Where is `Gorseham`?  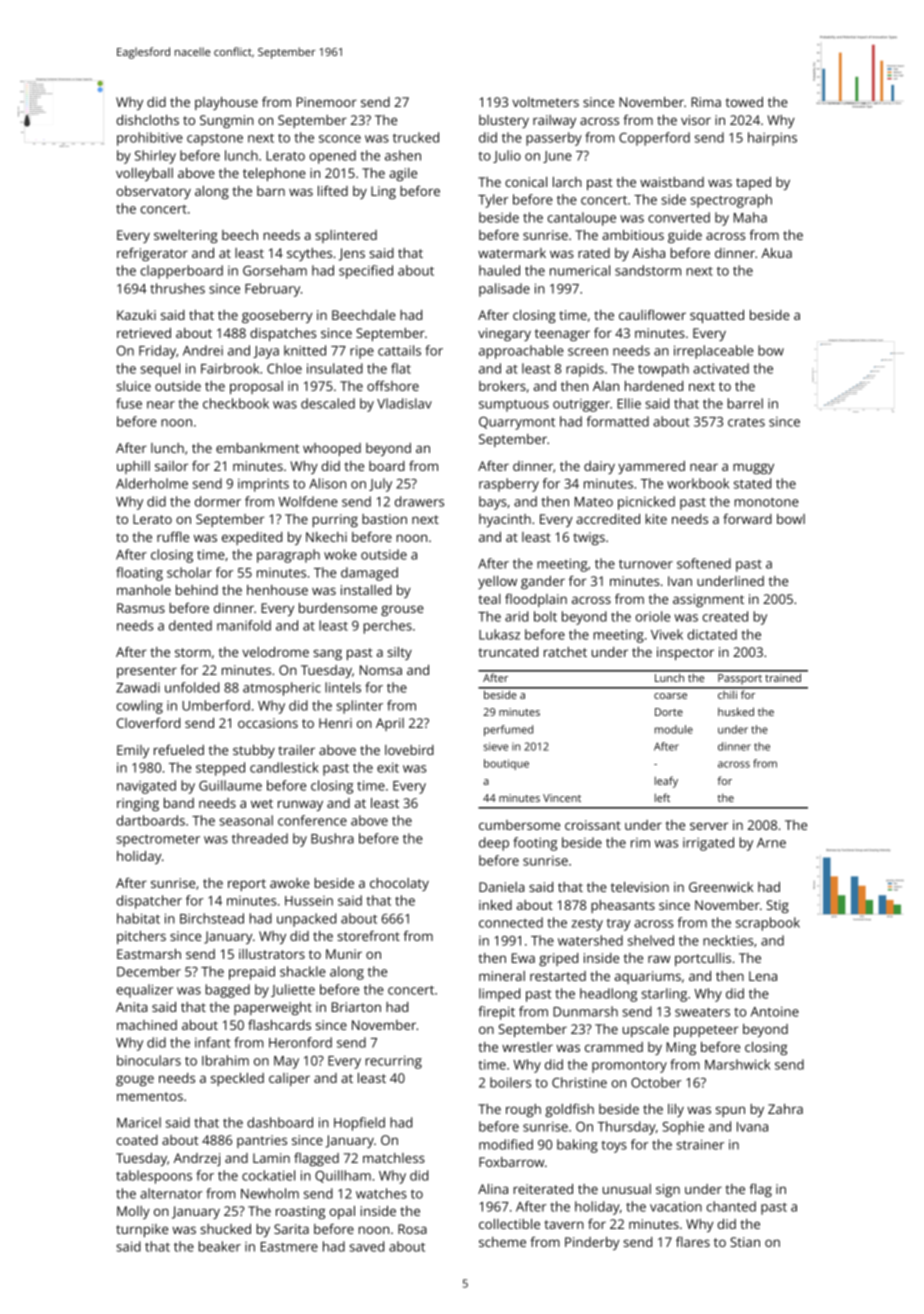 Gorseham is located at coordinates (275, 270).
